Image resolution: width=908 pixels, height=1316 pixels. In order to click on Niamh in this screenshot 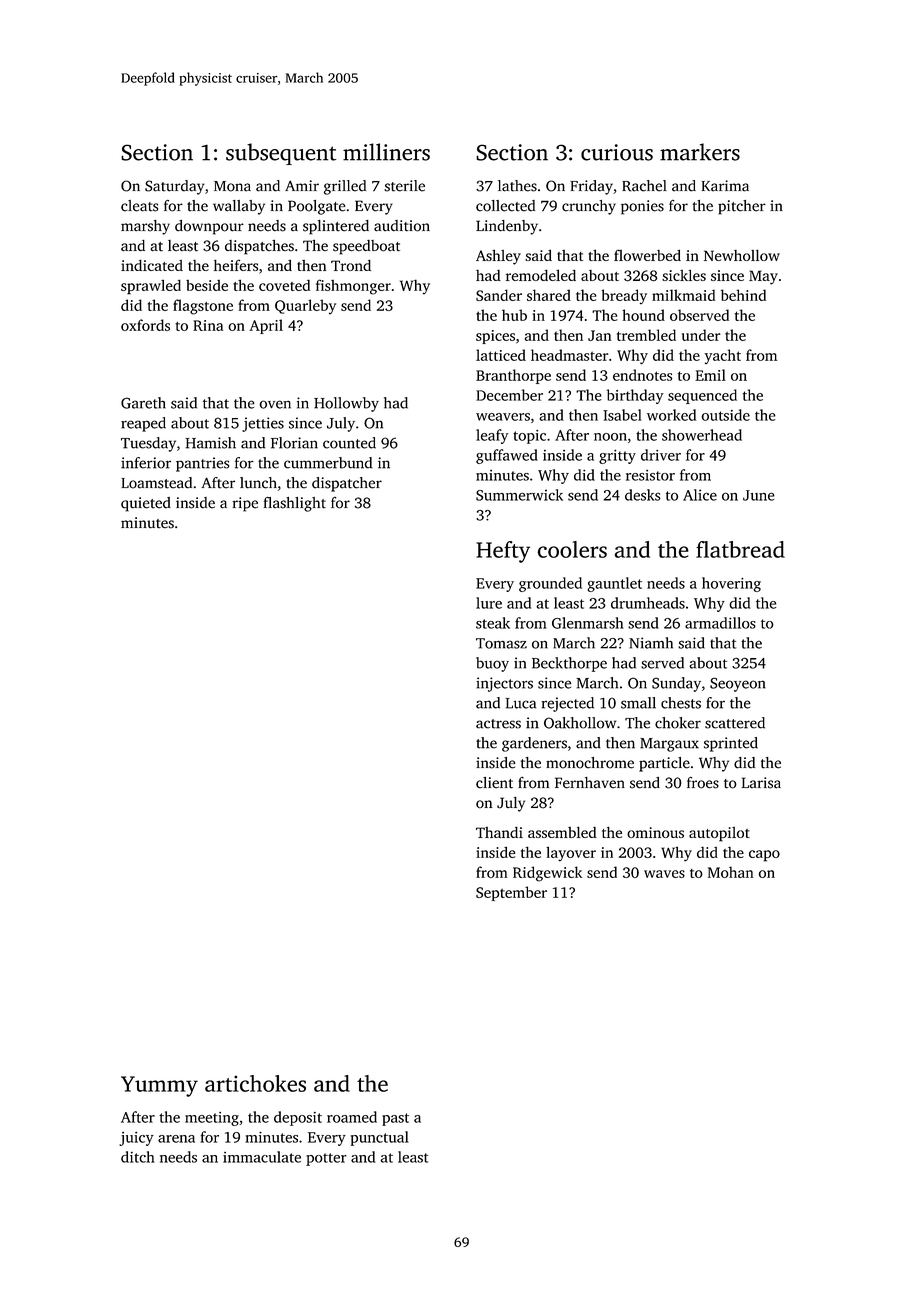, I will do `click(651, 643)`.
